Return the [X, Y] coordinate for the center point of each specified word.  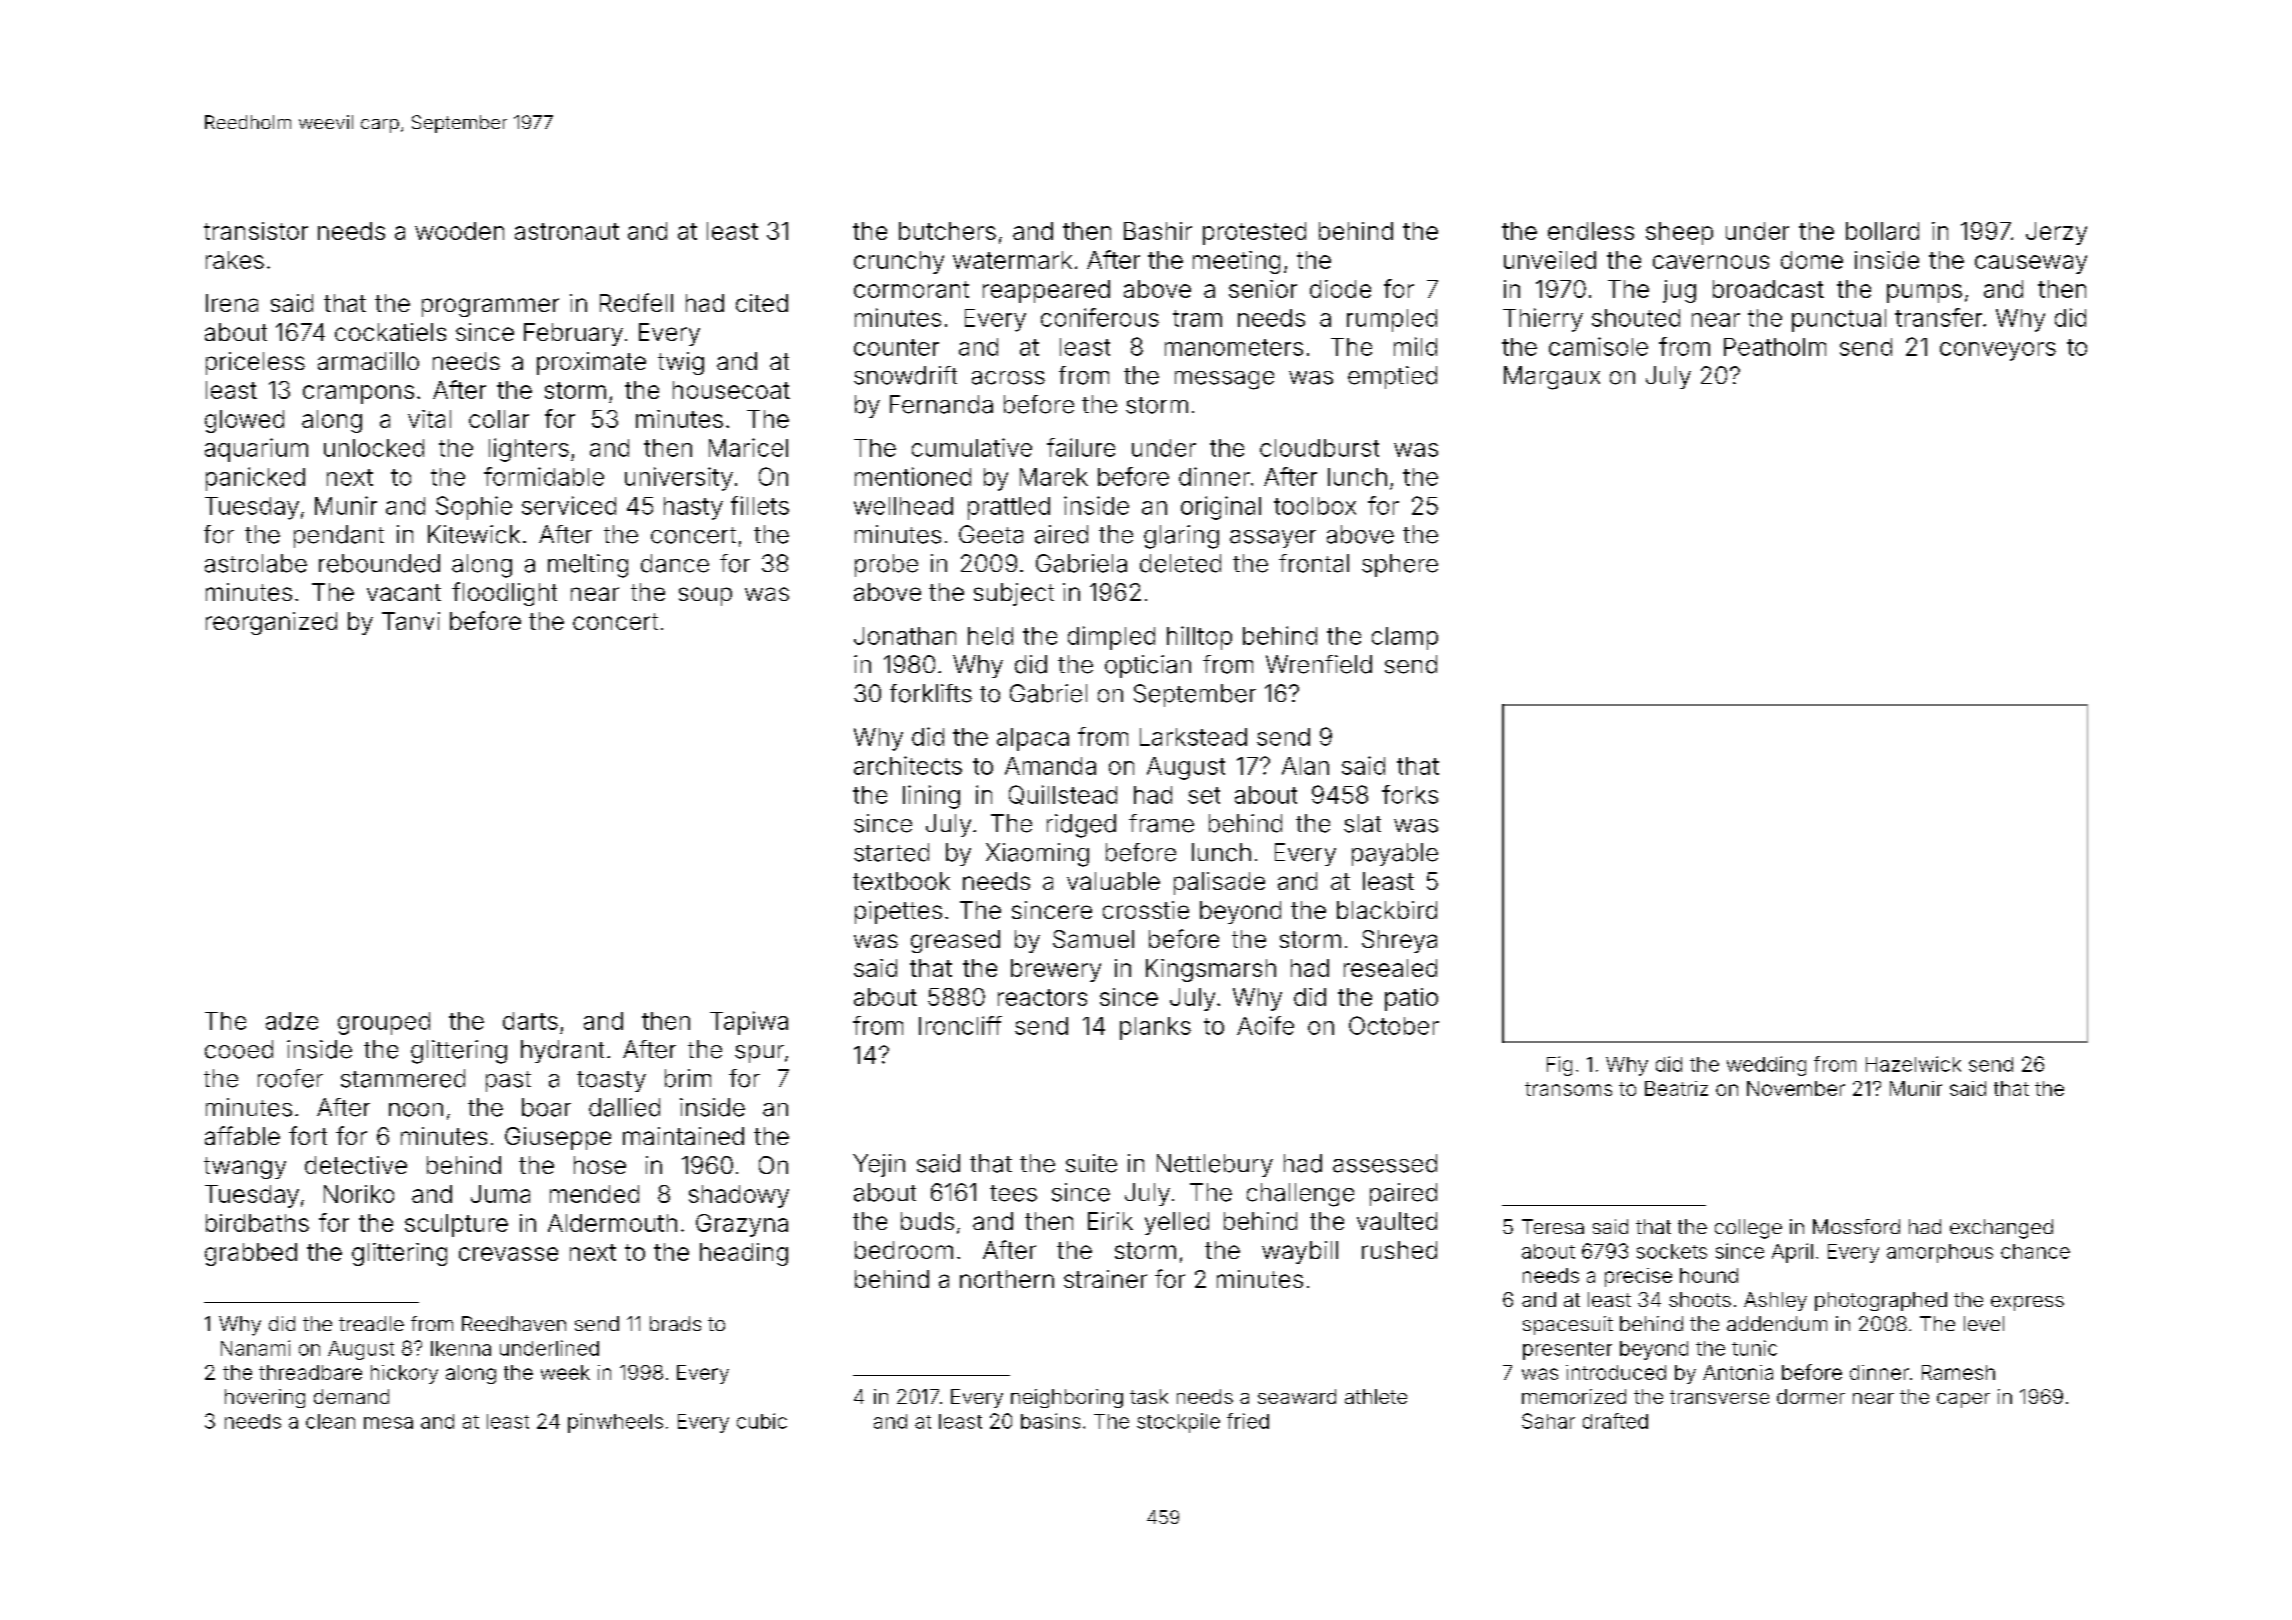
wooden [459, 231]
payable [1395, 854]
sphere [1400, 565]
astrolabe [256, 563]
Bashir [1158, 231]
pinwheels [615, 1423]
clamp [1405, 638]
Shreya [1399, 941]
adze [292, 1021]
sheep [1679, 233]
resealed [1390, 968]
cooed [239, 1049]
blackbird [1387, 910]
